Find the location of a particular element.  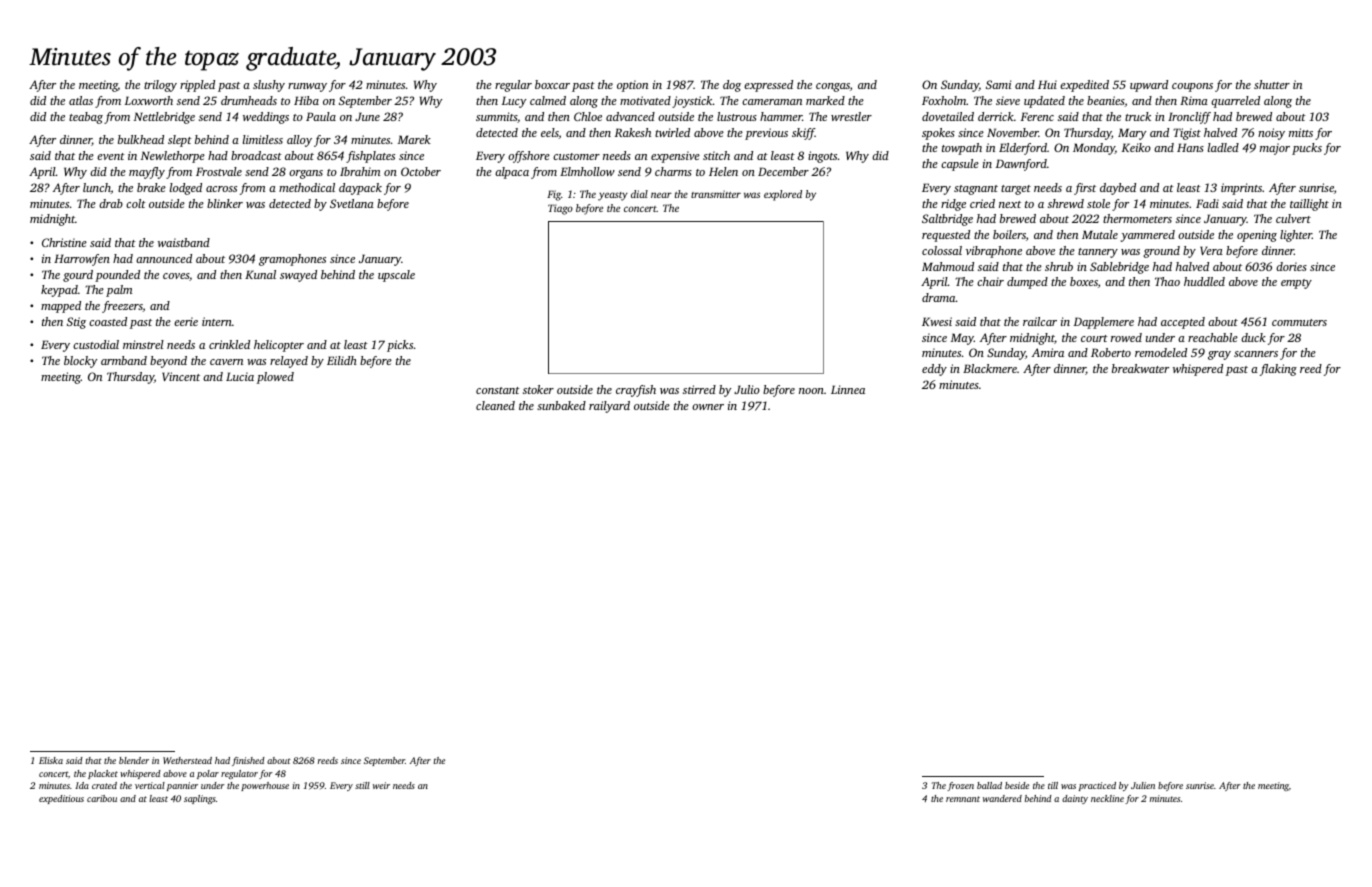

saplings is located at coordinates (200, 799).
